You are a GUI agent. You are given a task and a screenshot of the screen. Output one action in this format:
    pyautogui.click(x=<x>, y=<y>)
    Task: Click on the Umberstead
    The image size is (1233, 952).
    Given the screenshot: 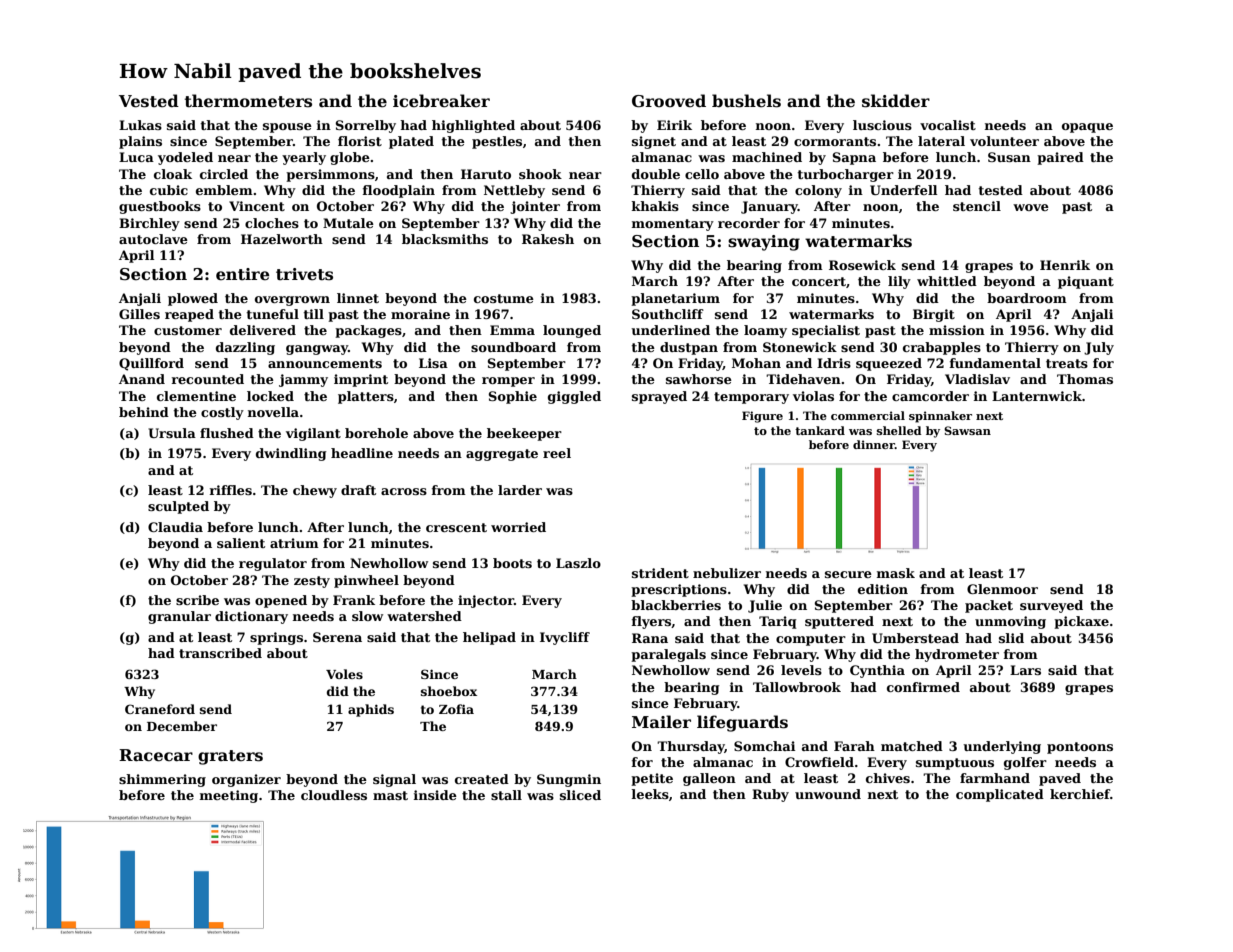 What is the action you would take?
    pyautogui.click(x=915, y=638)
